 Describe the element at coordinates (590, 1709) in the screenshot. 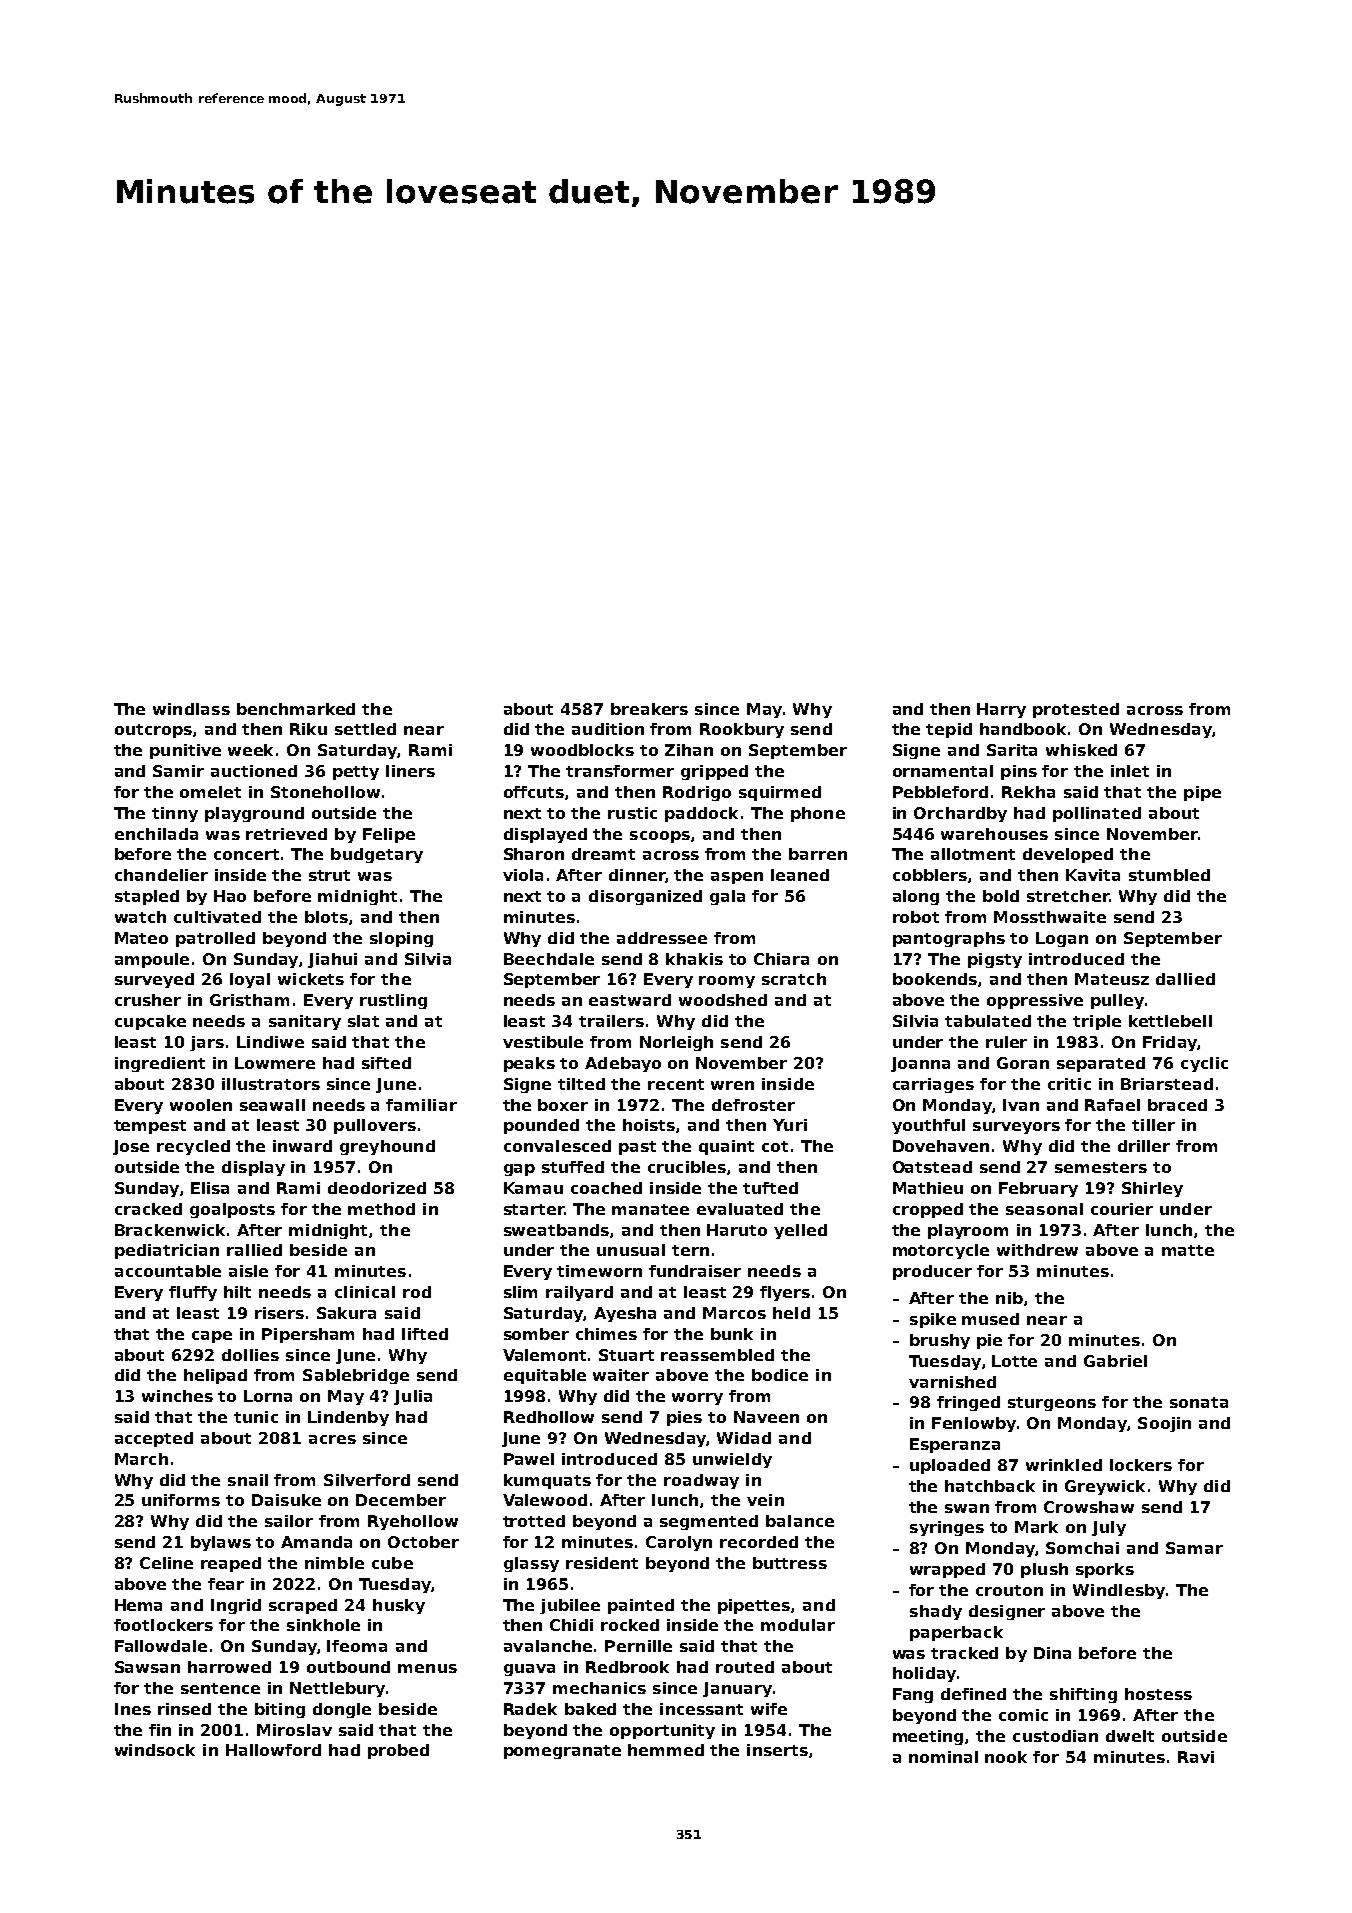

I see `baked` at that location.
